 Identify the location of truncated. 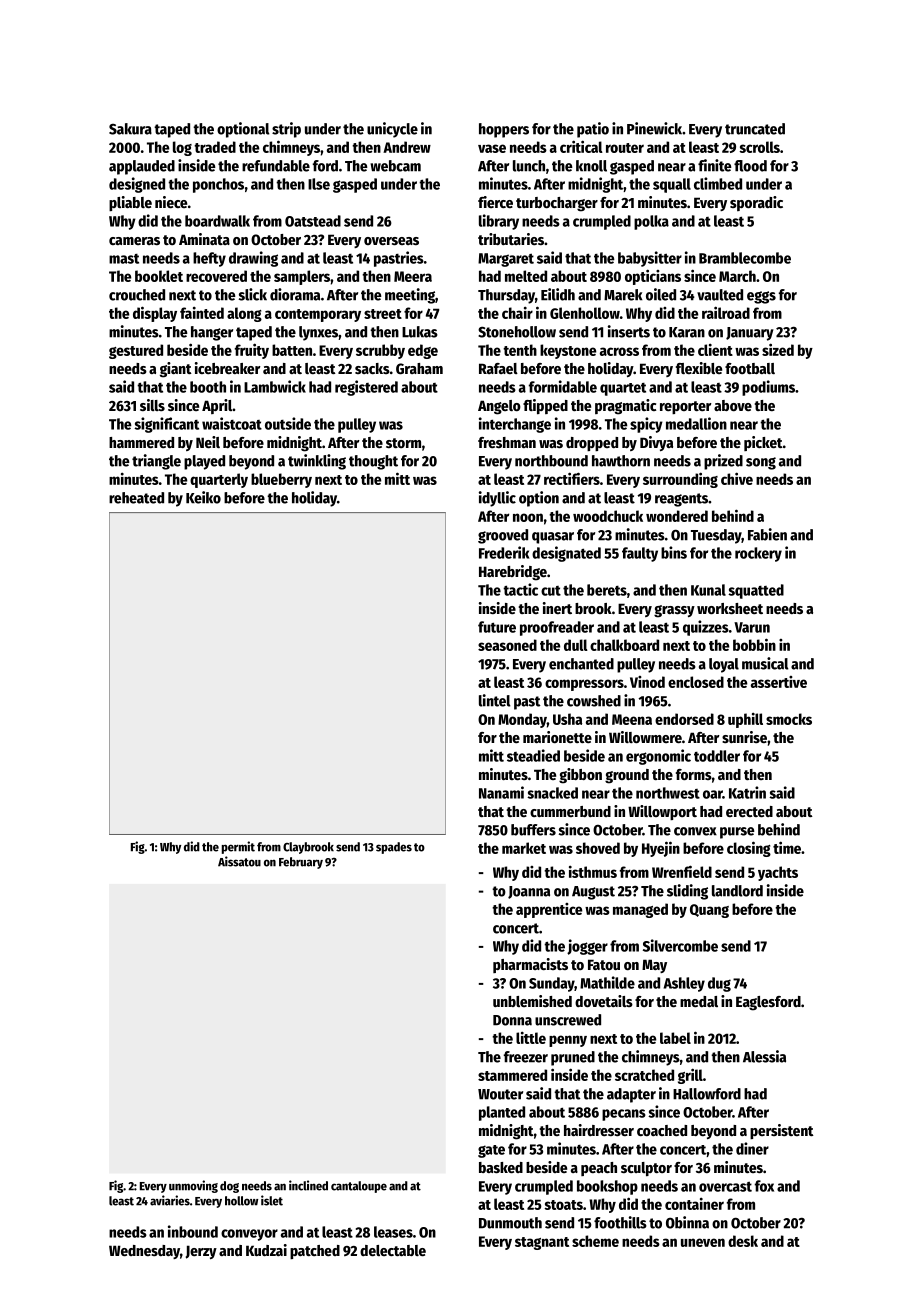
(755, 129).
